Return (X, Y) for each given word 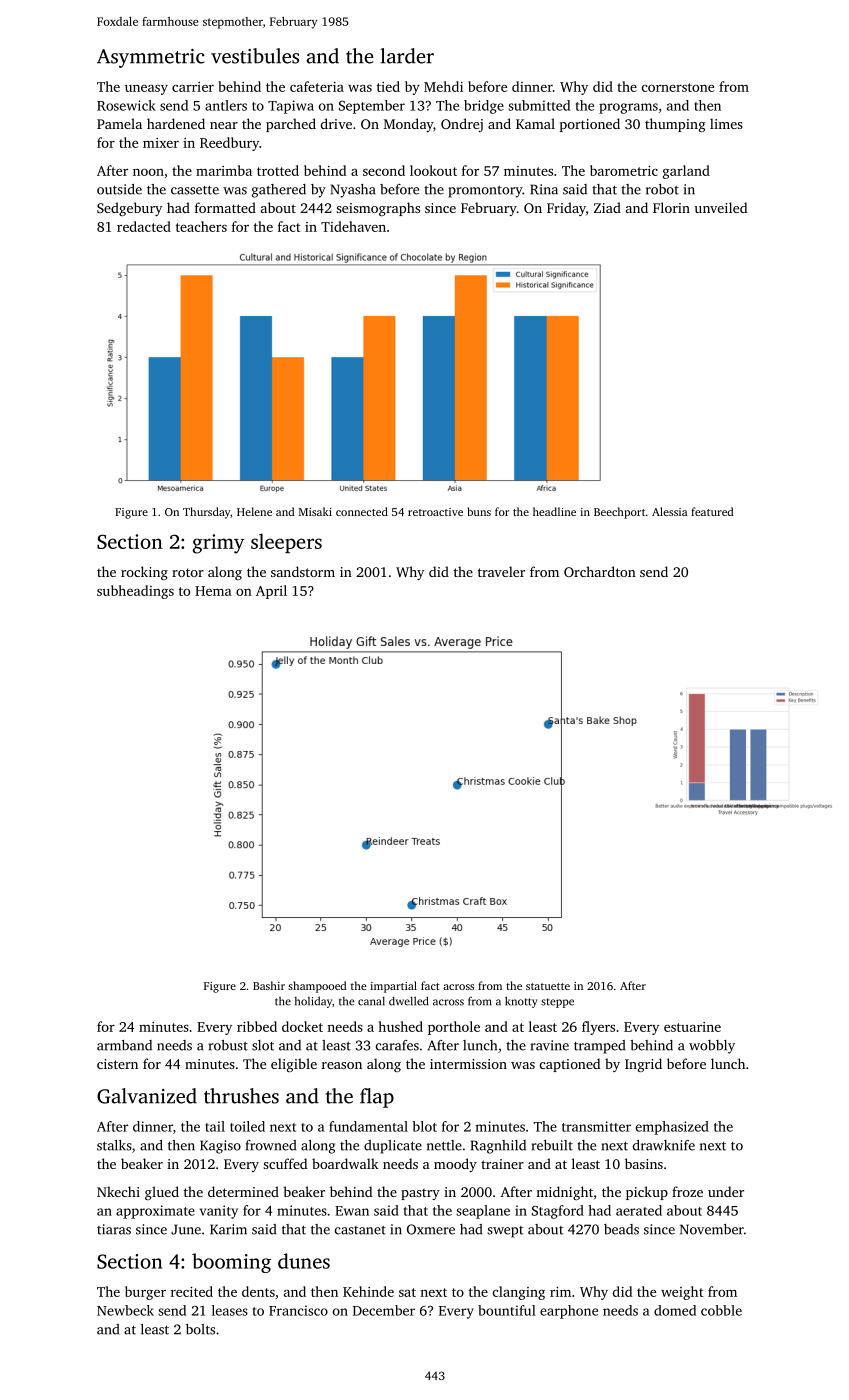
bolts (200, 1329)
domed (675, 1310)
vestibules (255, 56)
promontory (485, 192)
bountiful (507, 1310)
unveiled (720, 207)
